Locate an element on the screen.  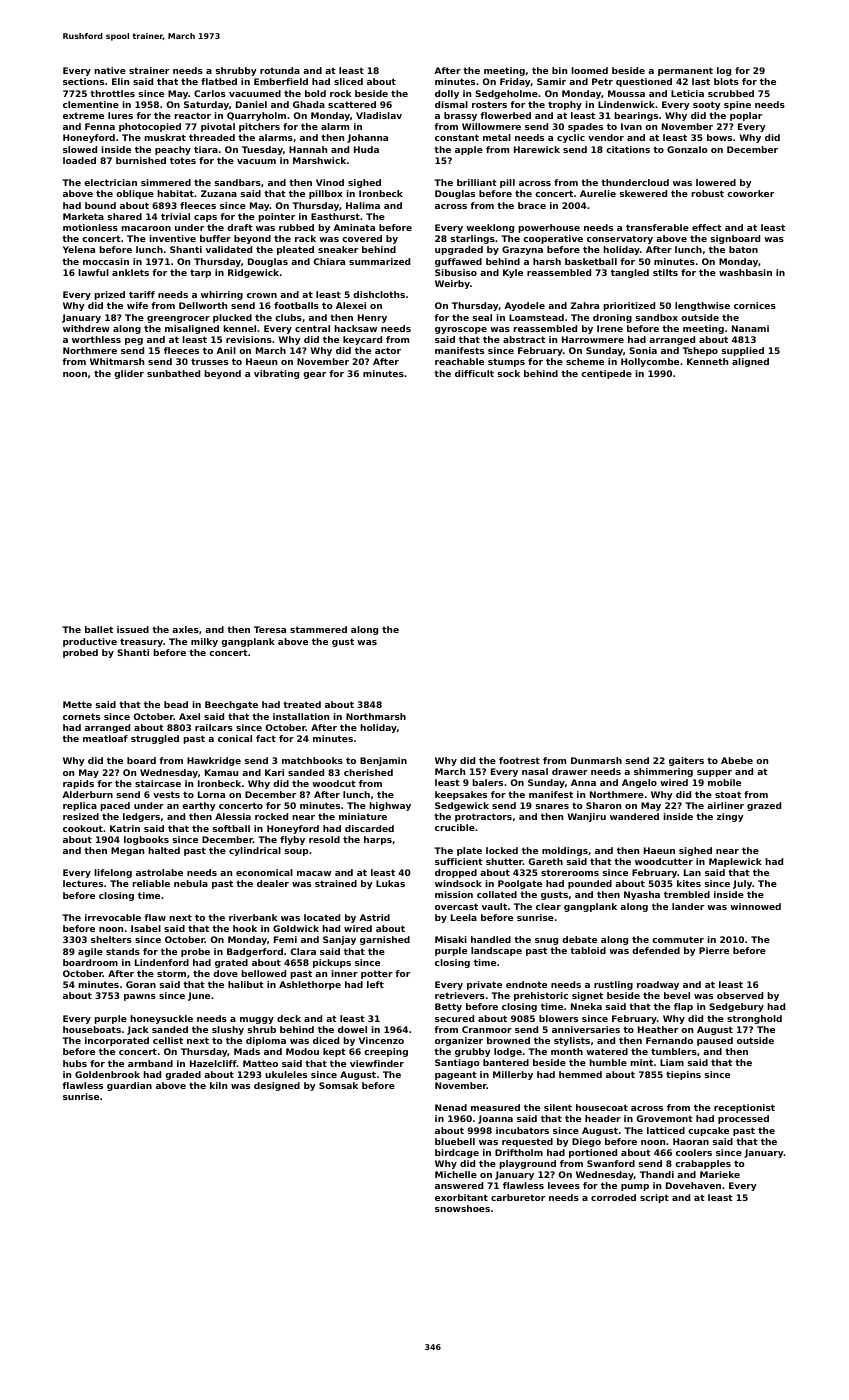
Huda is located at coordinates (366, 149).
